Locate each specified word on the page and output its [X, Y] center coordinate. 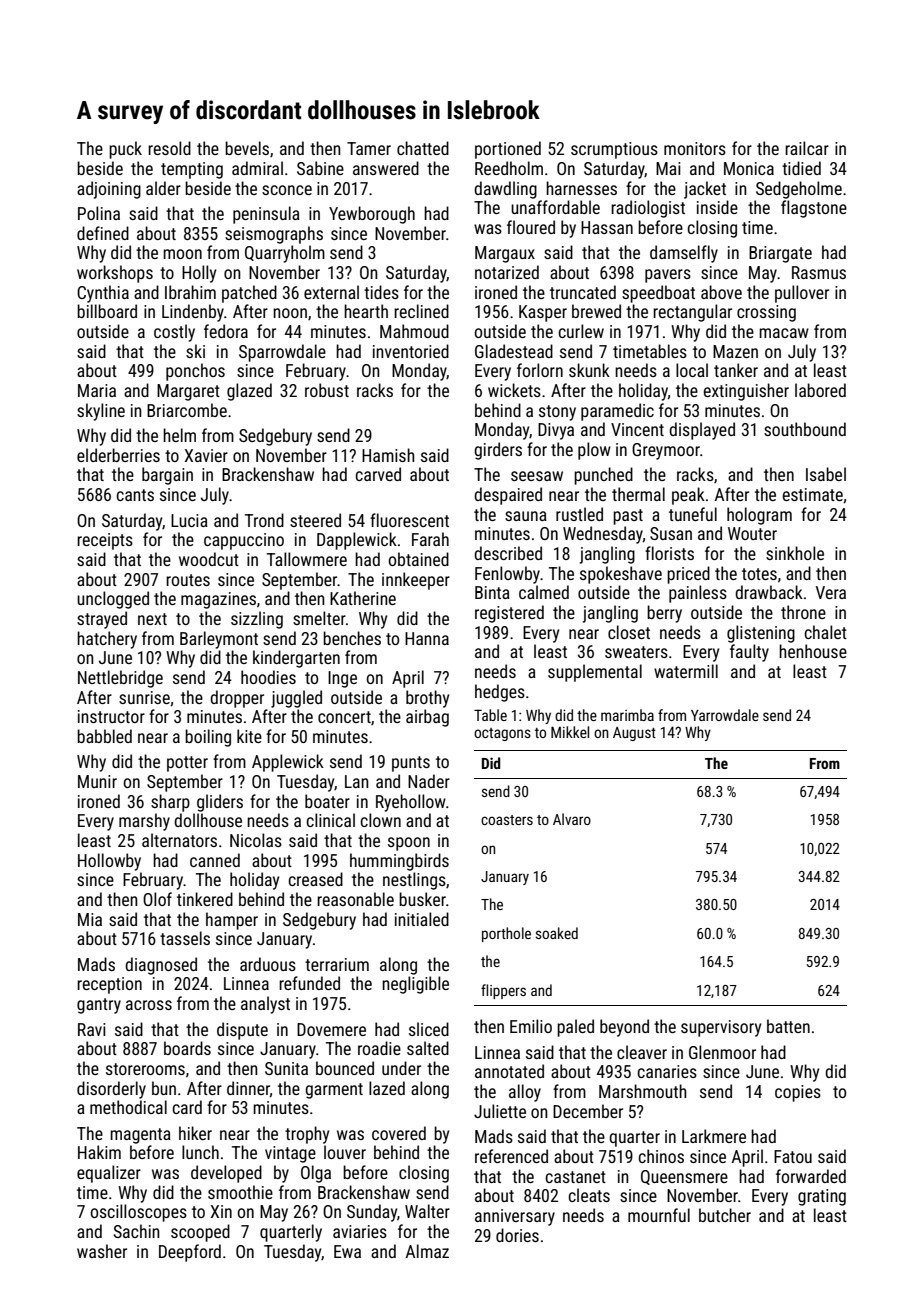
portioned [508, 150]
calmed [544, 592]
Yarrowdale [725, 715]
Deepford [190, 1253]
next [152, 619]
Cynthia [103, 294]
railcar [807, 148]
